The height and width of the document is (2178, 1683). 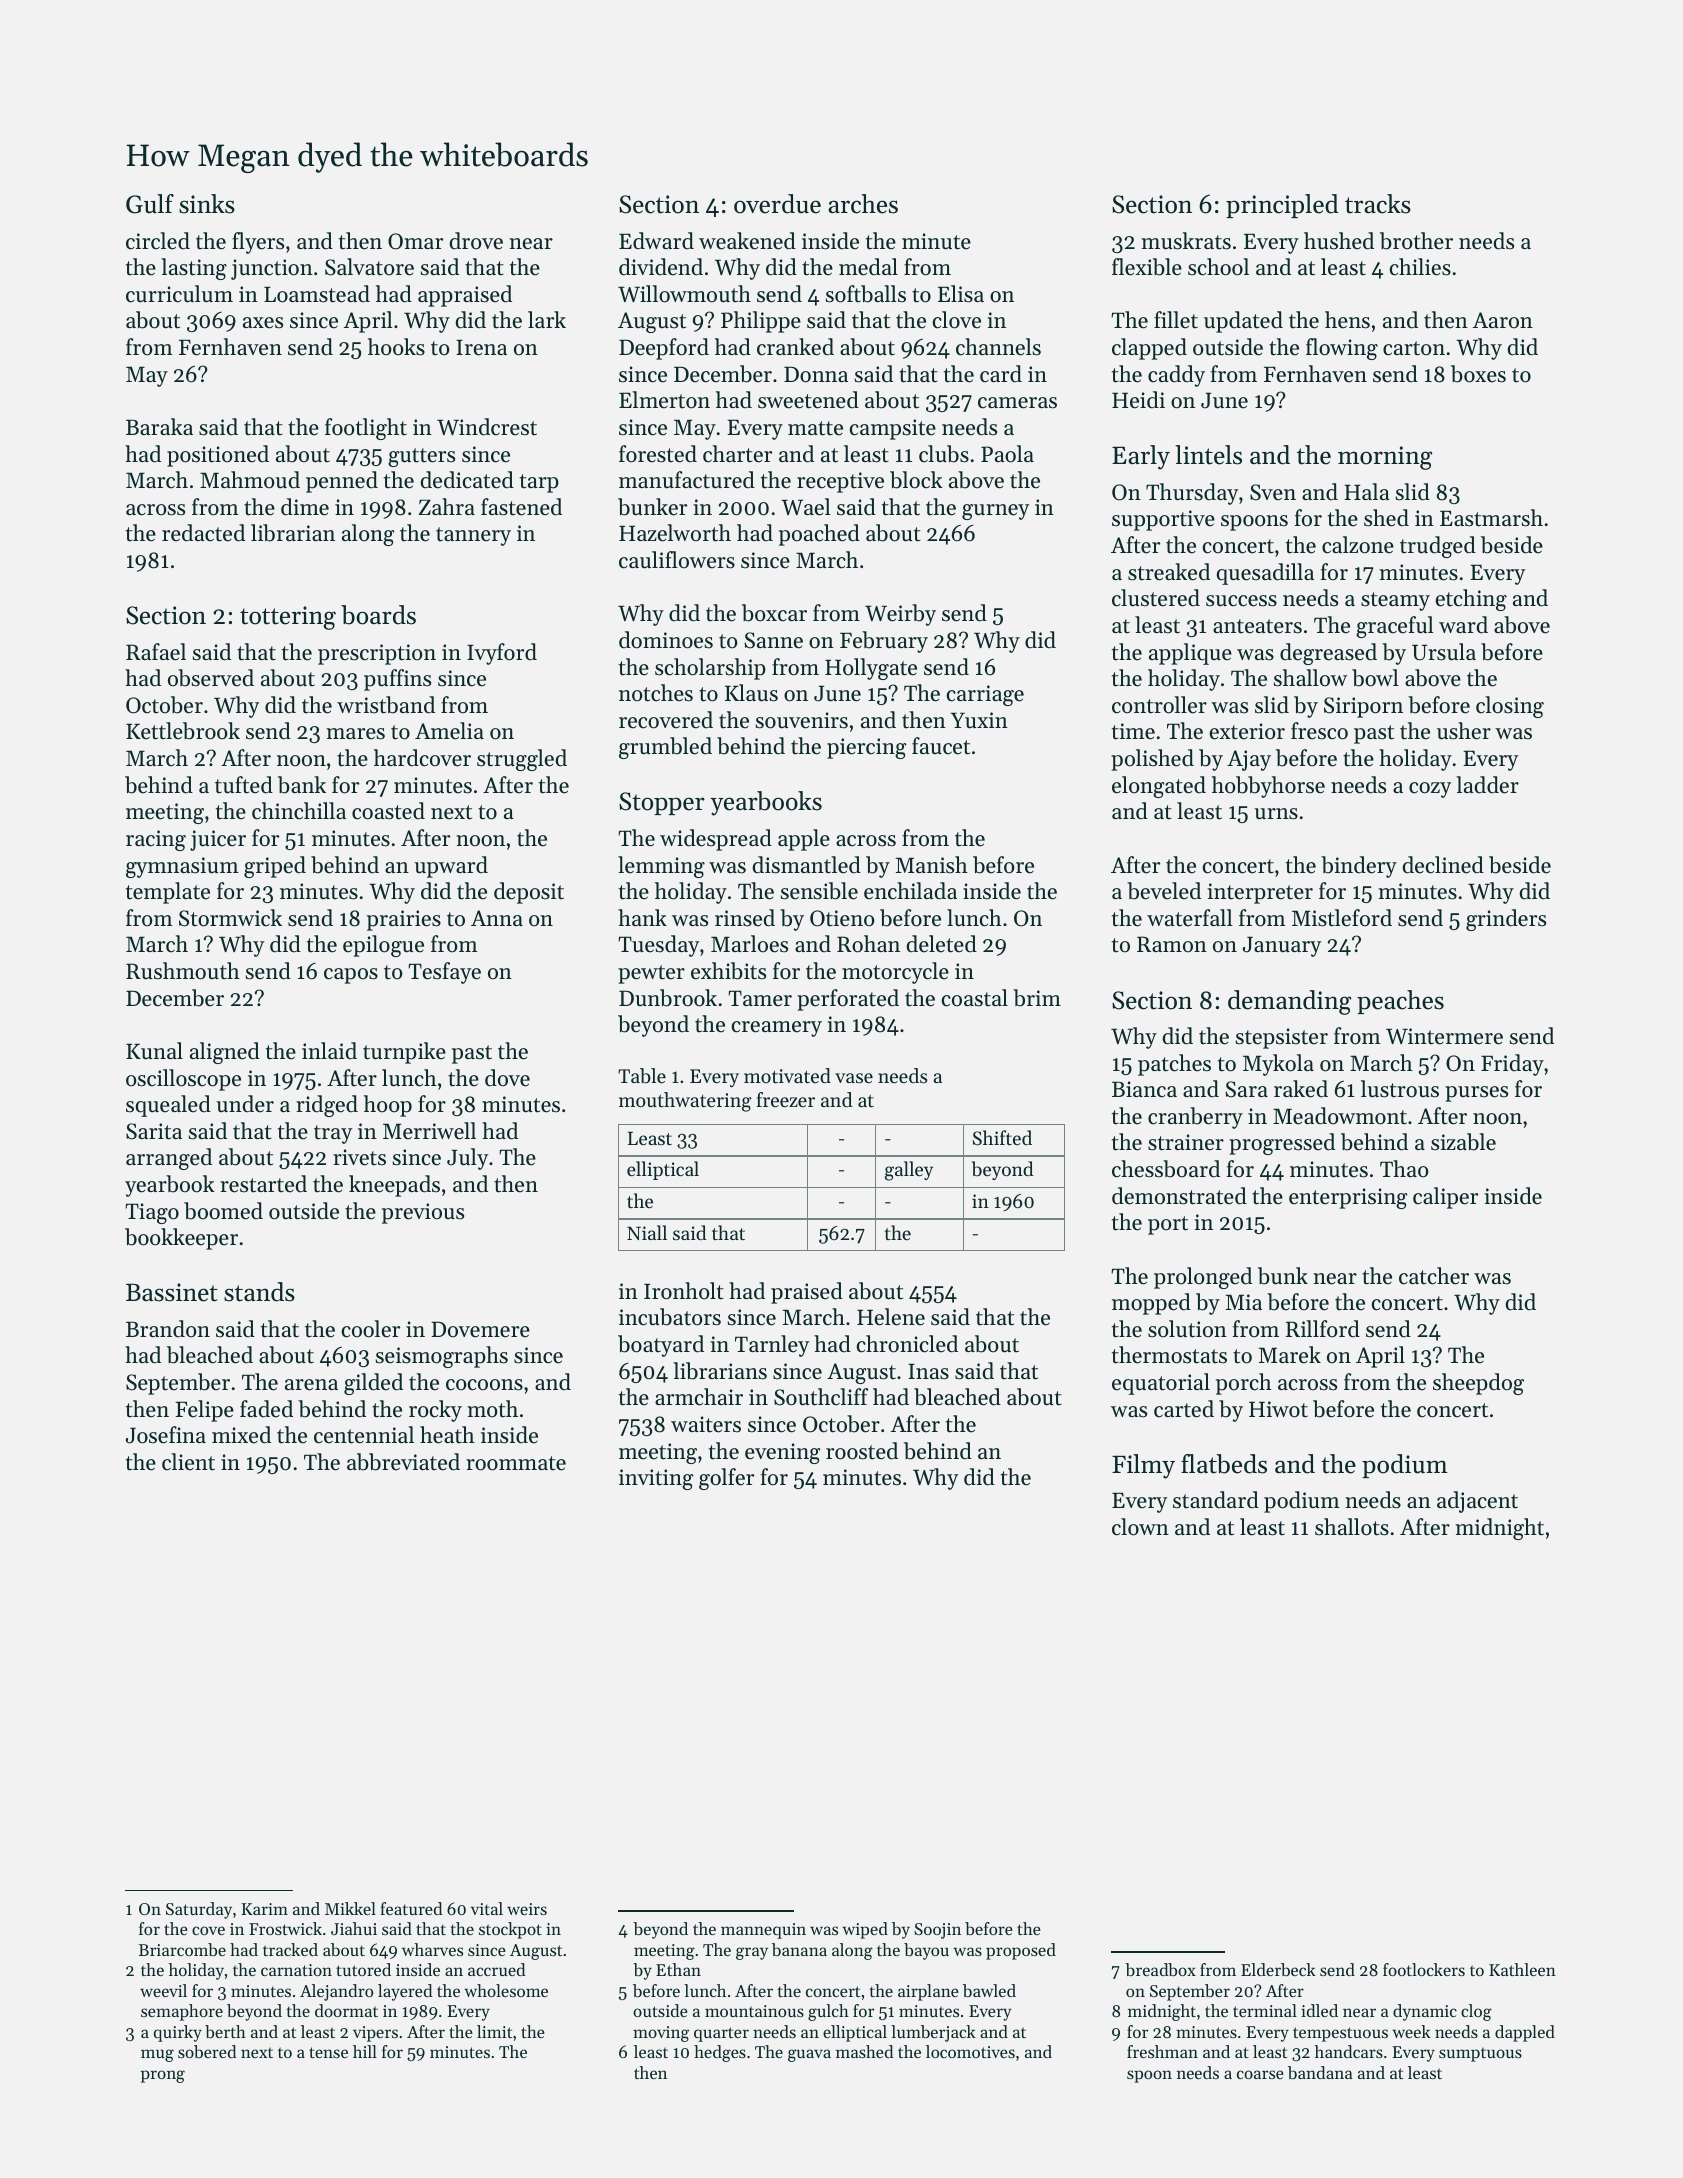 What do you see at coordinates (152, 1213) in the document?
I see `Tiago` at bounding box center [152, 1213].
